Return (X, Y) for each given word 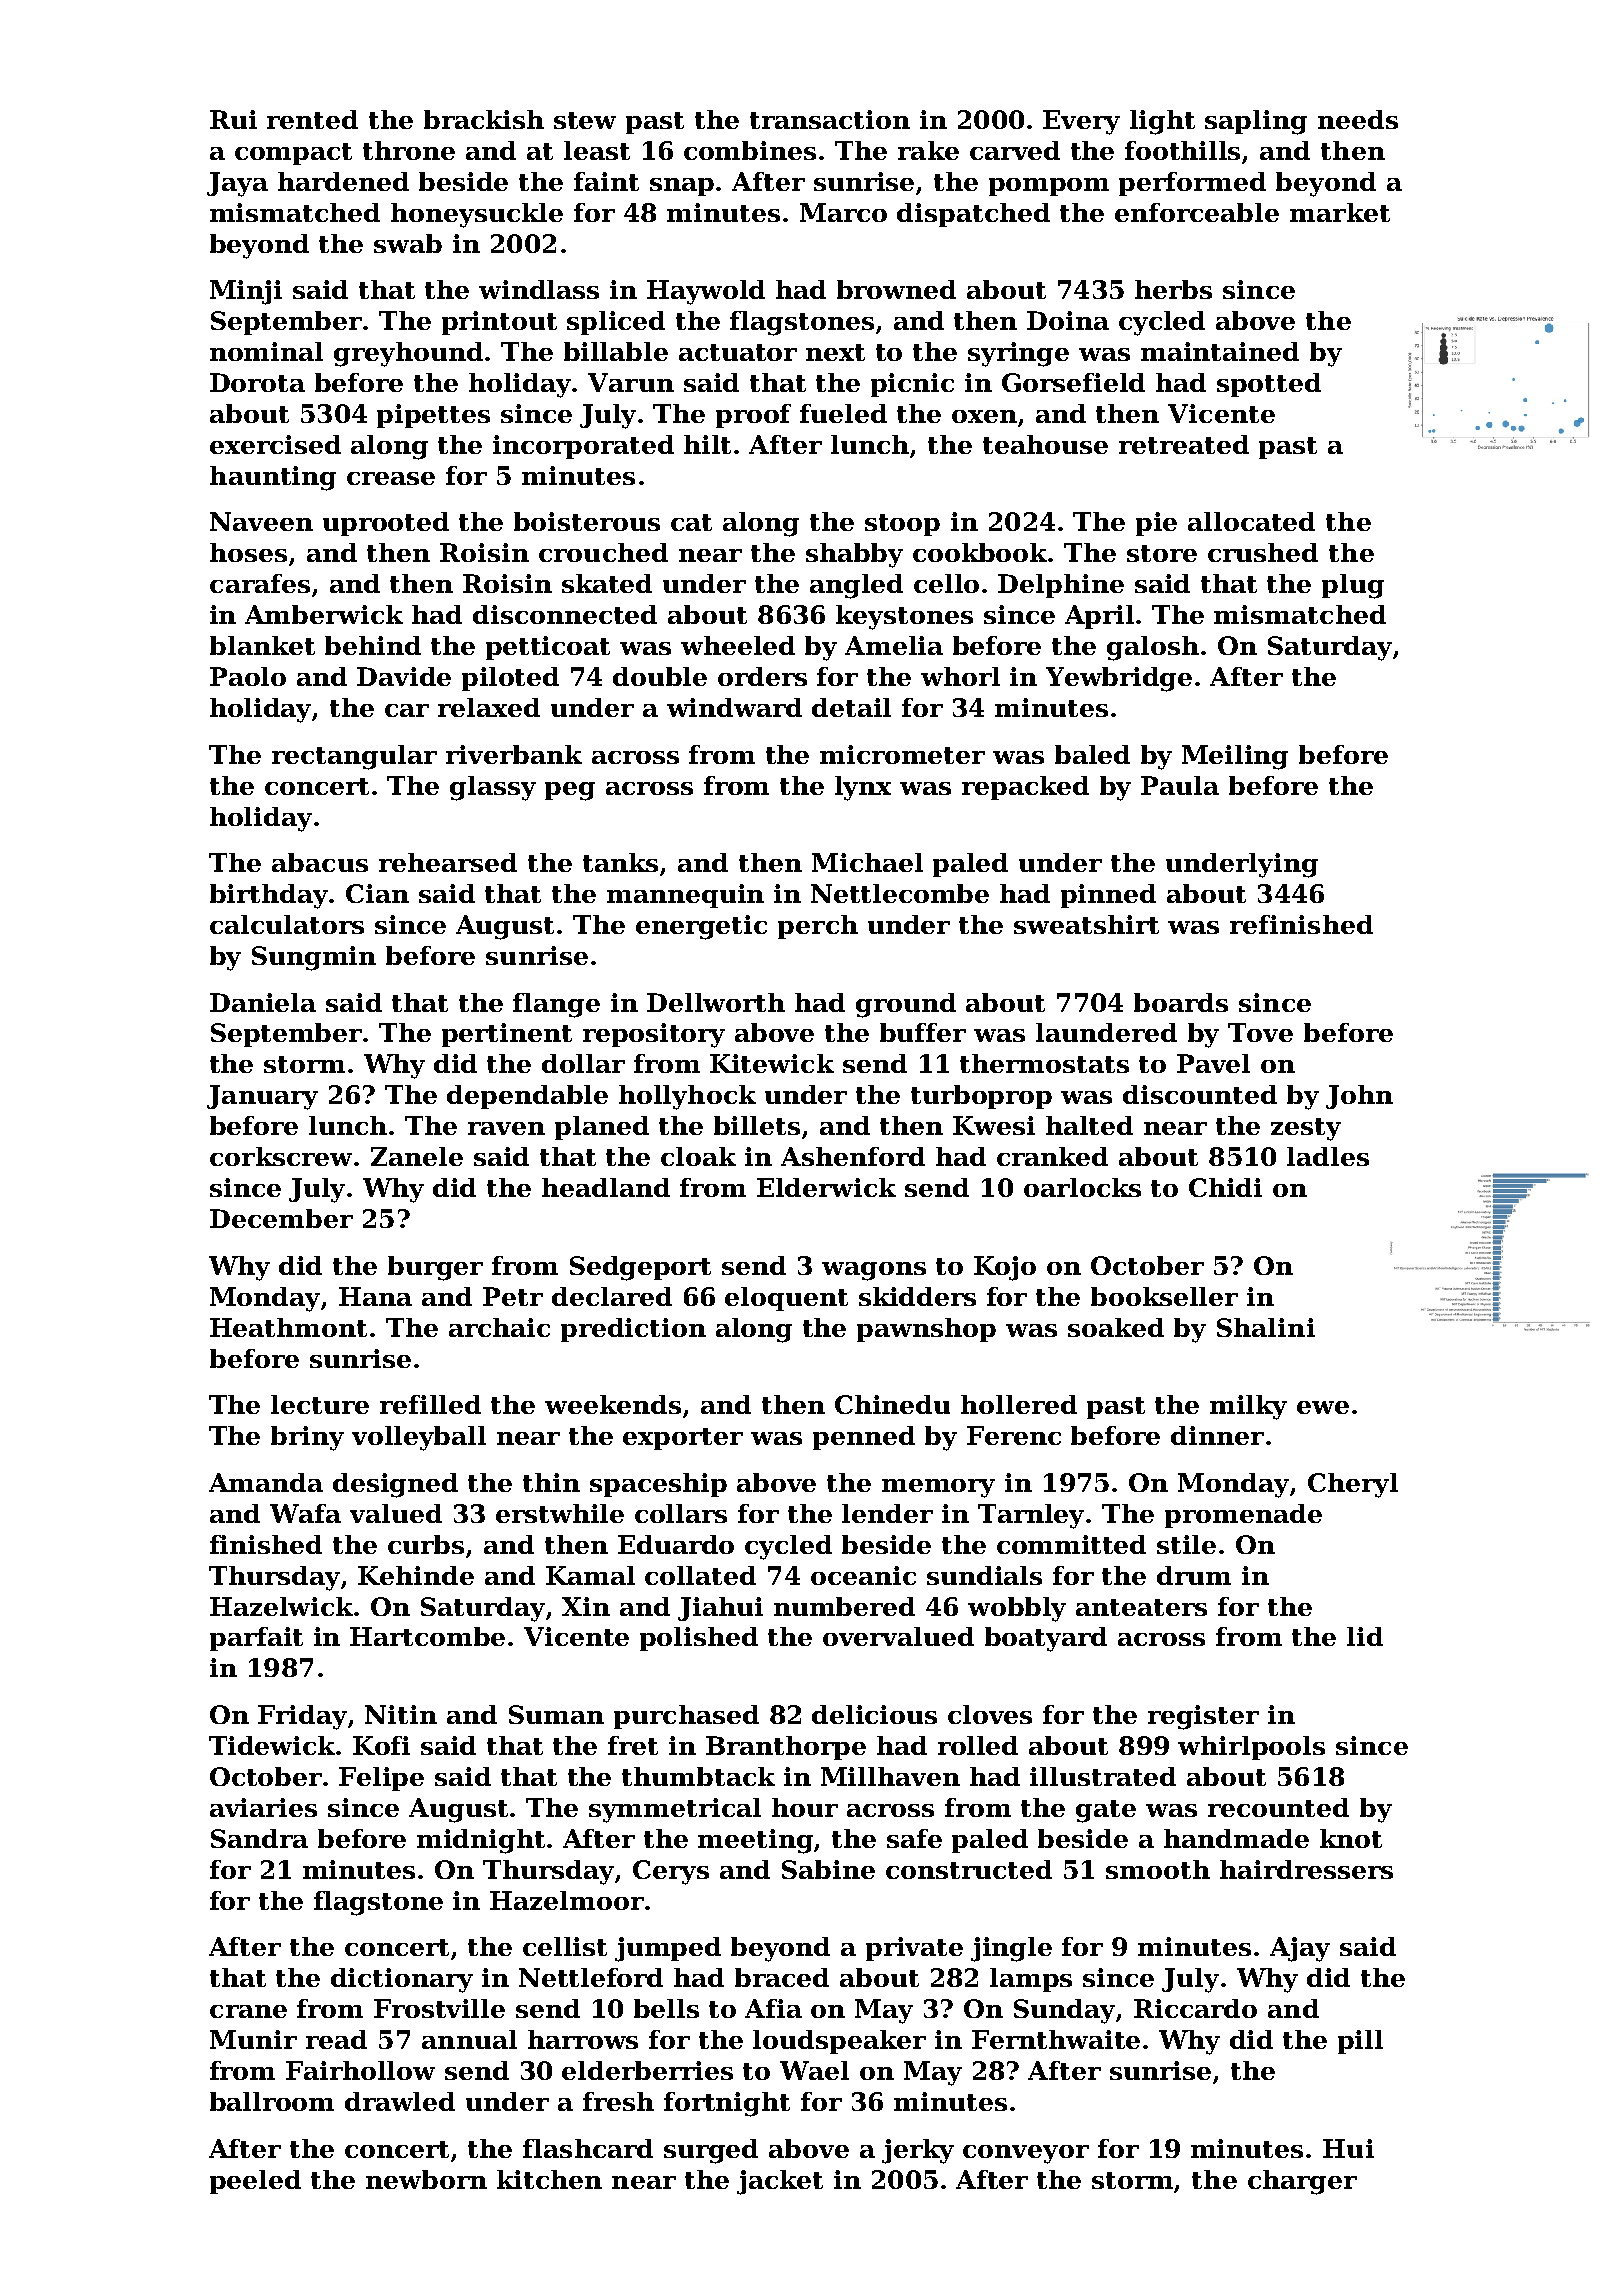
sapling (1256, 122)
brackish (484, 119)
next (835, 352)
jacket (780, 2182)
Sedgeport (640, 1268)
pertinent (507, 1035)
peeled (255, 2182)
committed (1071, 1544)
